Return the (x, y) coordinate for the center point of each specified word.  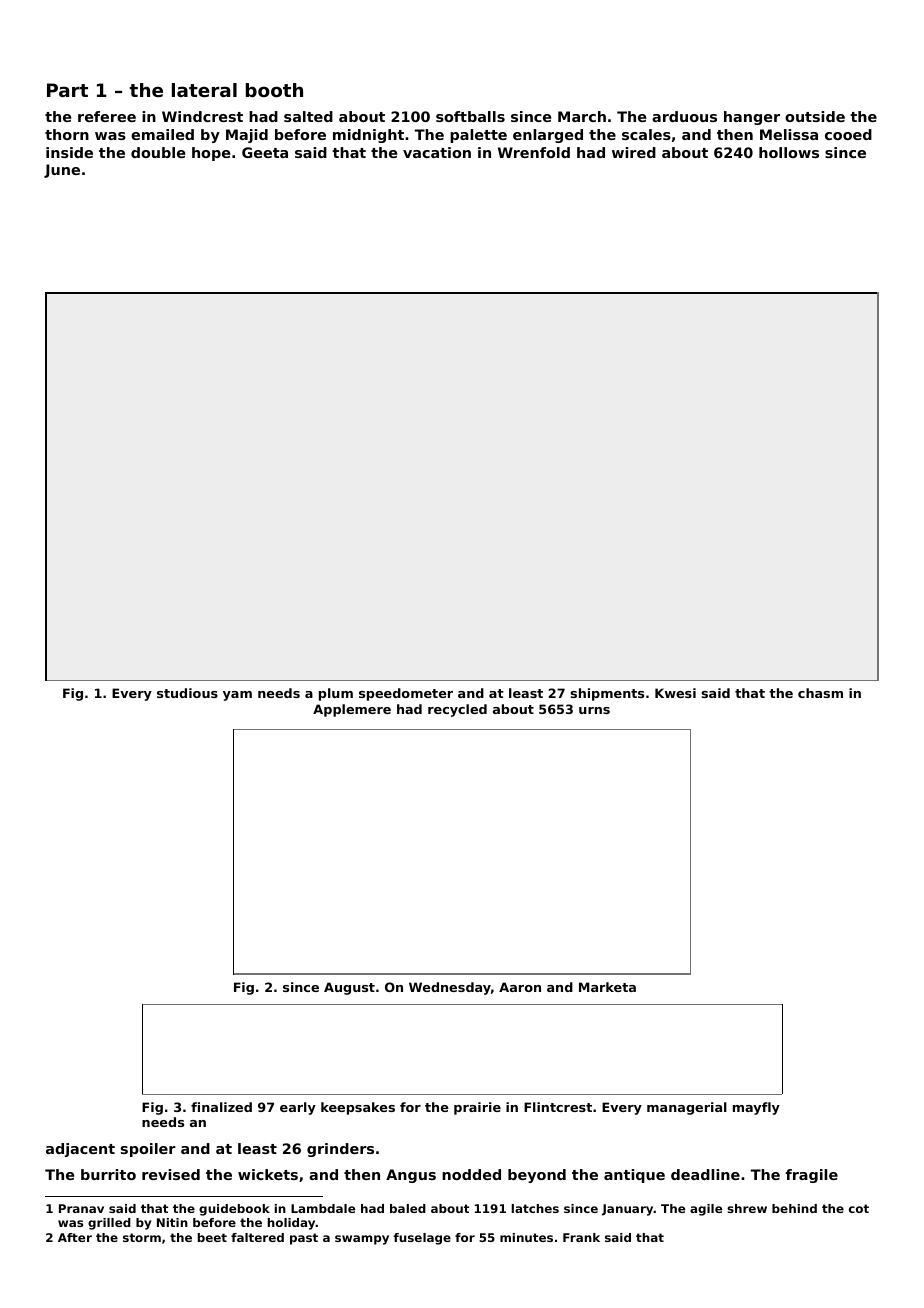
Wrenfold (534, 152)
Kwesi (675, 693)
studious (187, 693)
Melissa (789, 134)
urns (594, 710)
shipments (607, 694)
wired (634, 152)
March (582, 116)
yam (237, 696)
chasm (820, 693)
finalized (221, 1107)
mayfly (756, 1108)
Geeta (265, 152)
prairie (477, 1108)
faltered (257, 1237)
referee (107, 116)
